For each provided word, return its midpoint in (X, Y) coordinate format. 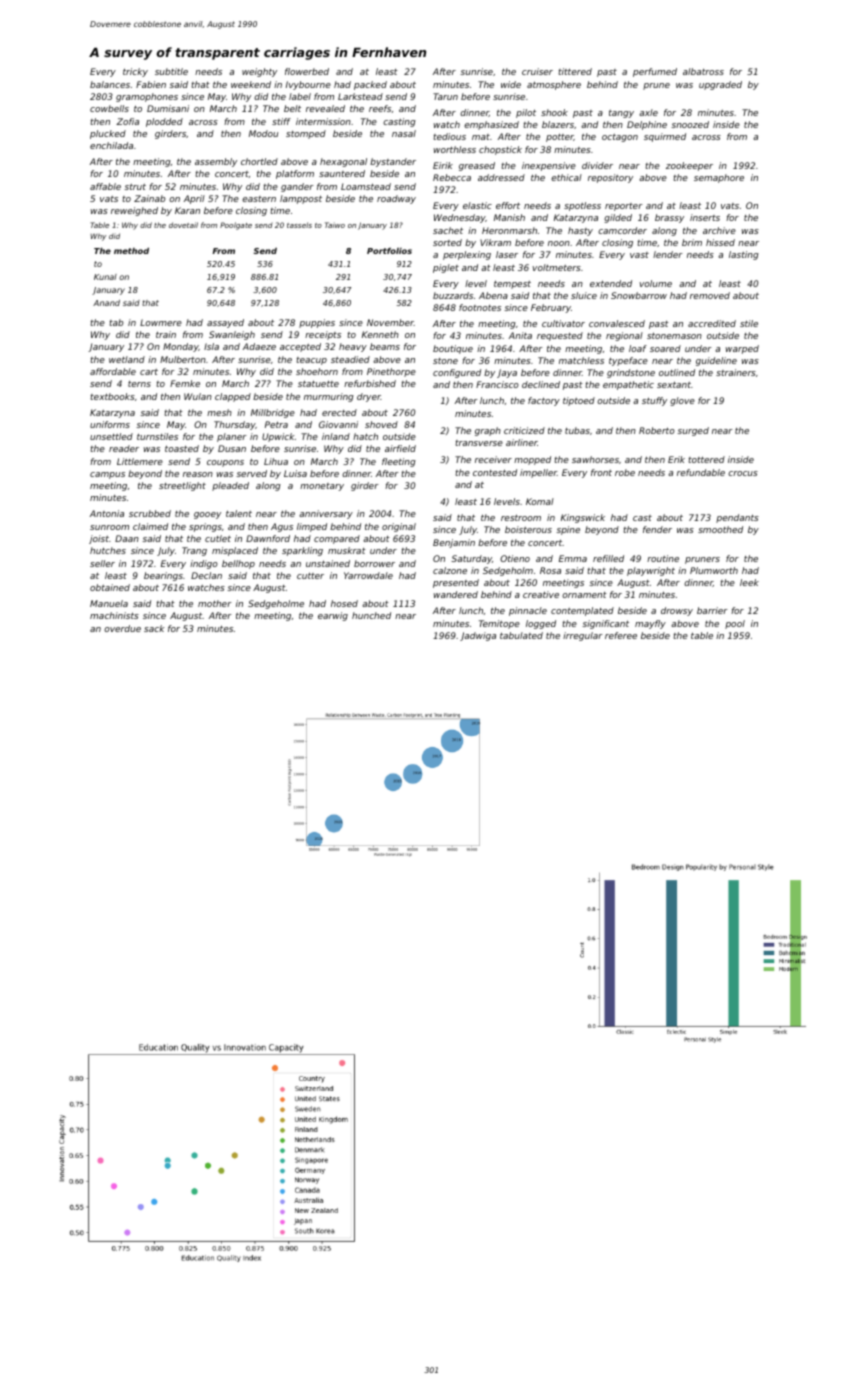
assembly (216, 162)
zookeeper (689, 166)
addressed (501, 177)
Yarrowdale (368, 575)
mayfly (650, 624)
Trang (194, 551)
